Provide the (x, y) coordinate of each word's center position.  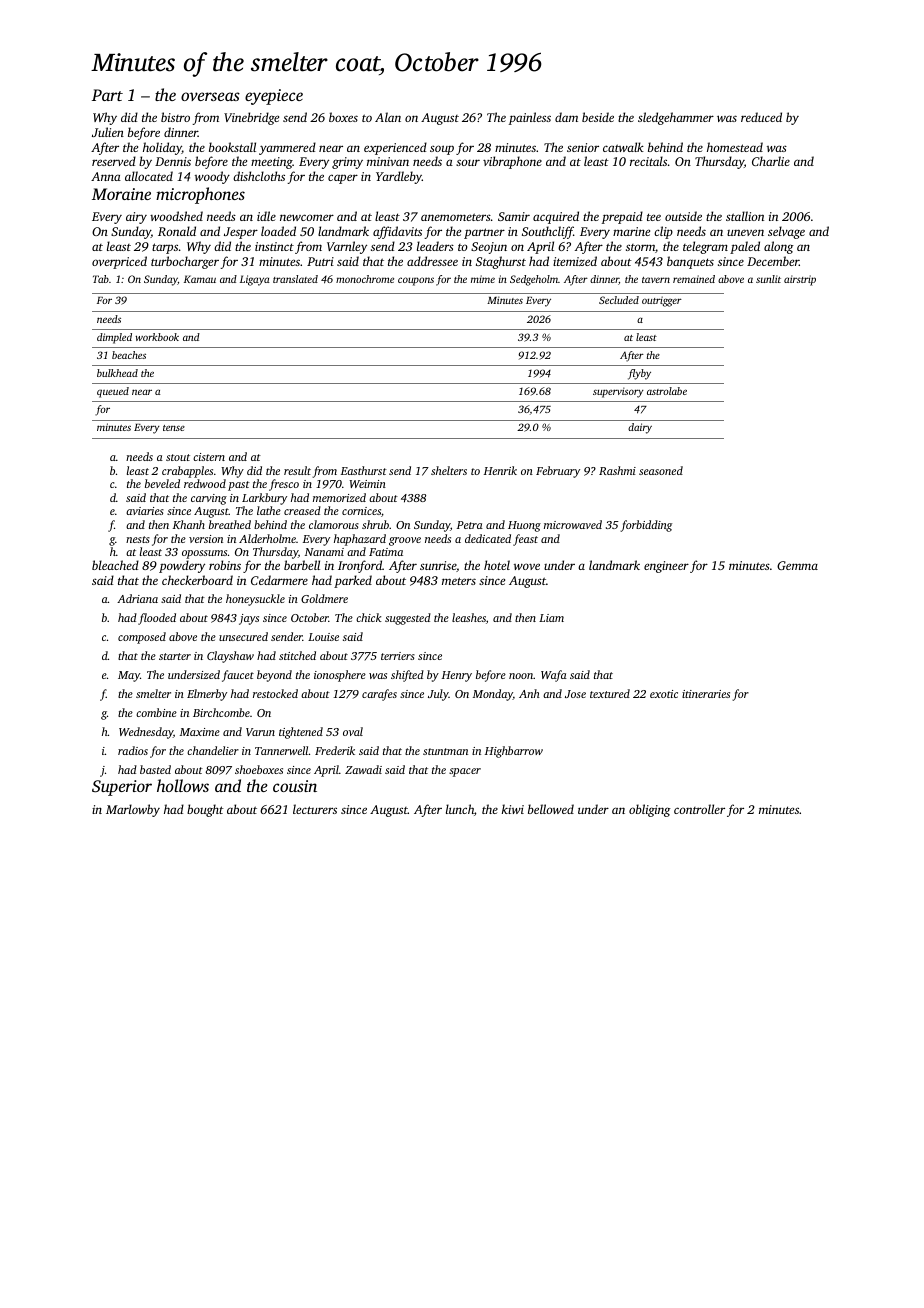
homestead (735, 147)
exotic (664, 694)
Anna (106, 176)
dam (566, 117)
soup (442, 150)
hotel (497, 565)
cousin (295, 786)
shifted (407, 676)
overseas (210, 96)
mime (483, 279)
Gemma (797, 565)
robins (225, 565)
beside (598, 117)
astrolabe (667, 391)
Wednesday (146, 733)
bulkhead (117, 373)
